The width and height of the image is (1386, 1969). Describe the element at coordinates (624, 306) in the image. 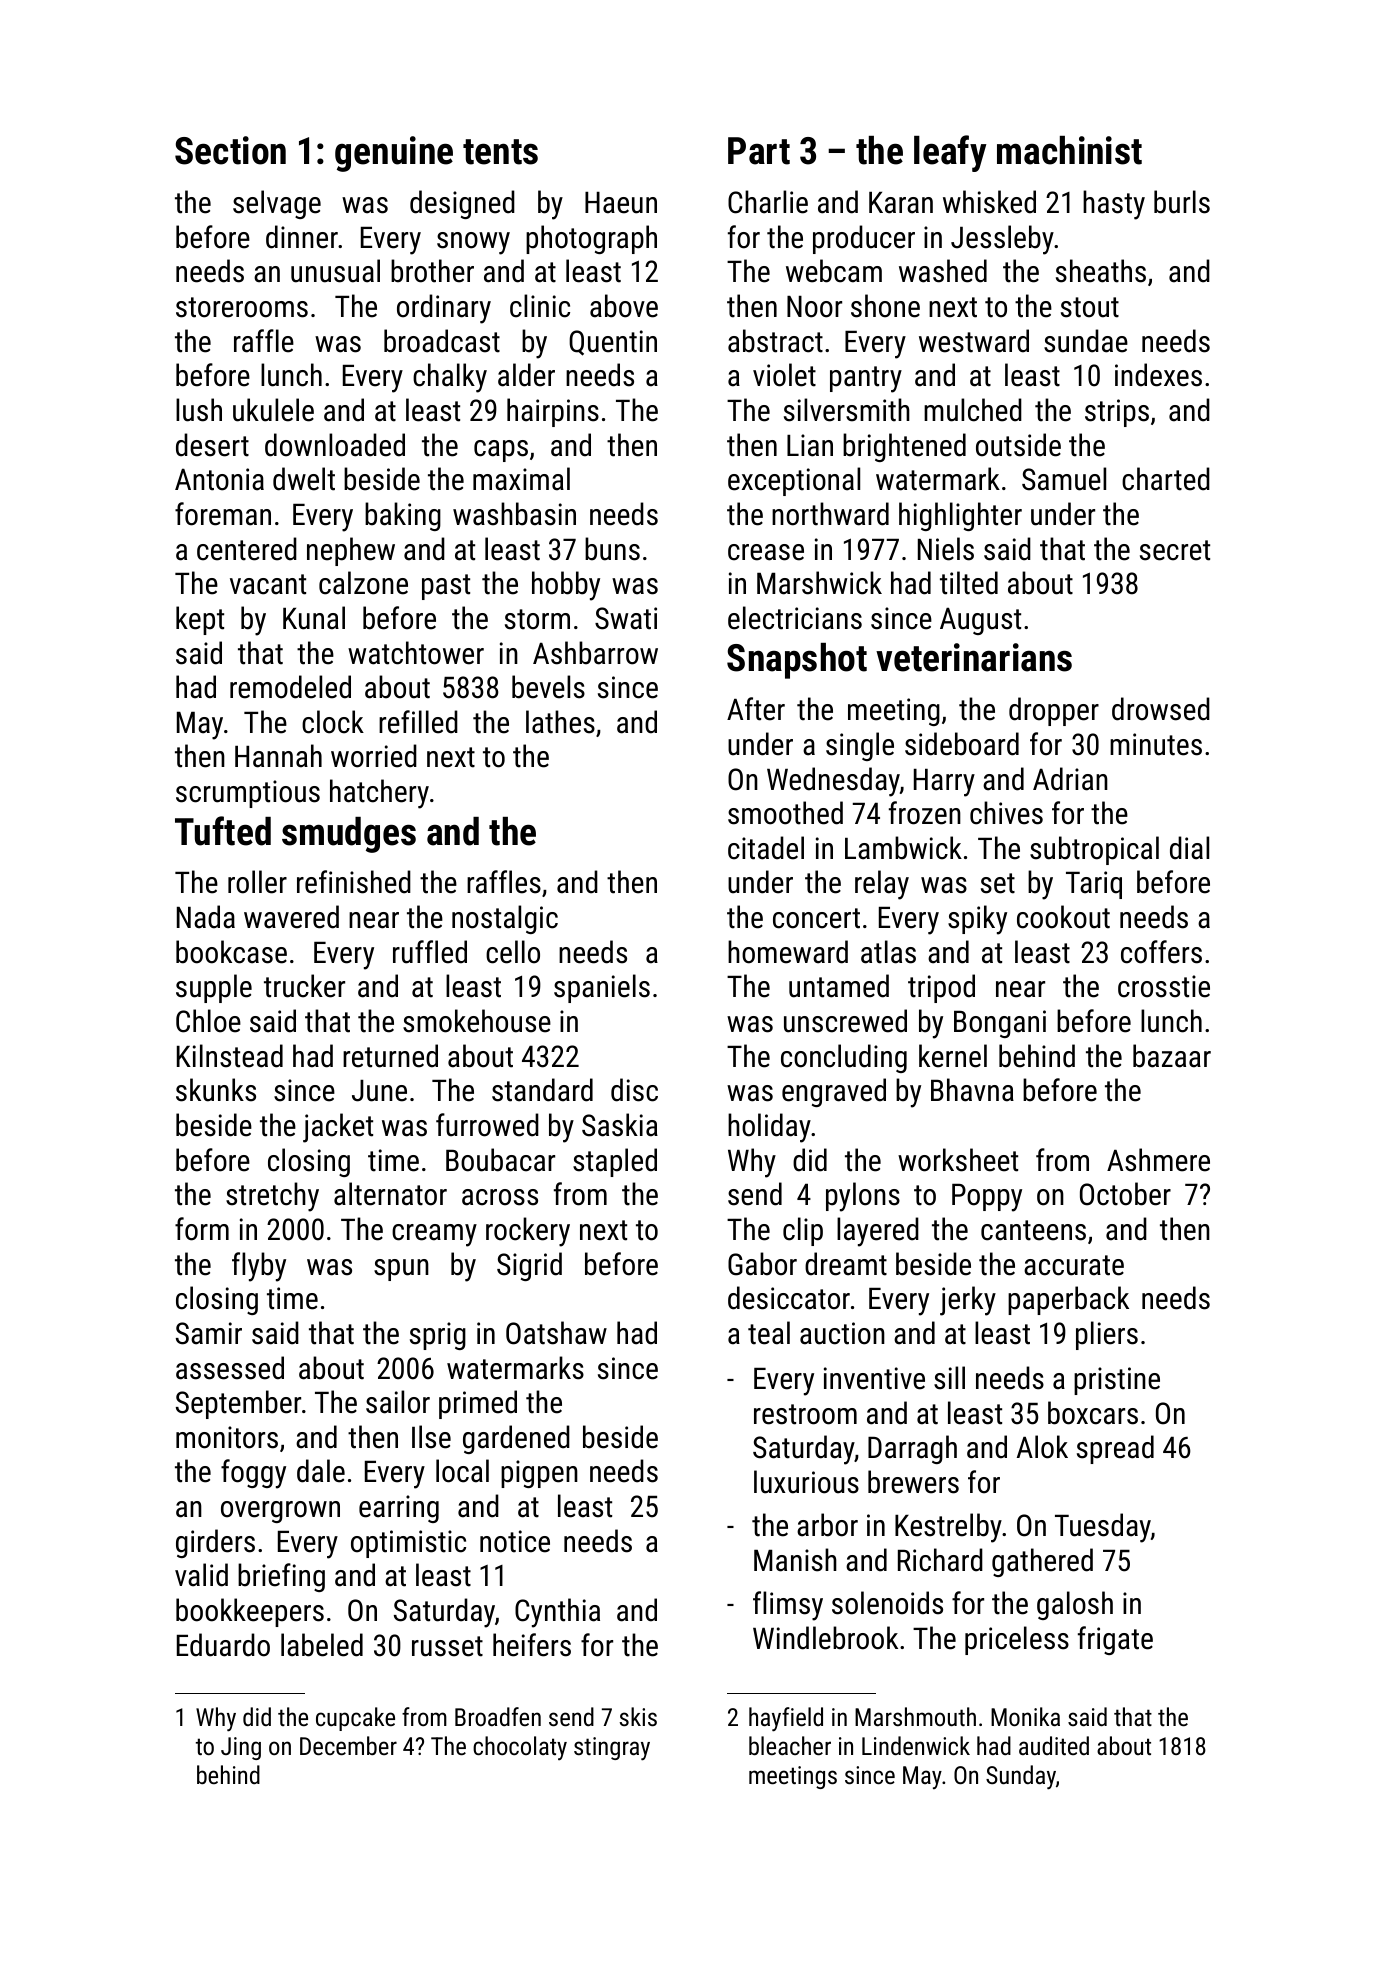

I see `above` at that location.
